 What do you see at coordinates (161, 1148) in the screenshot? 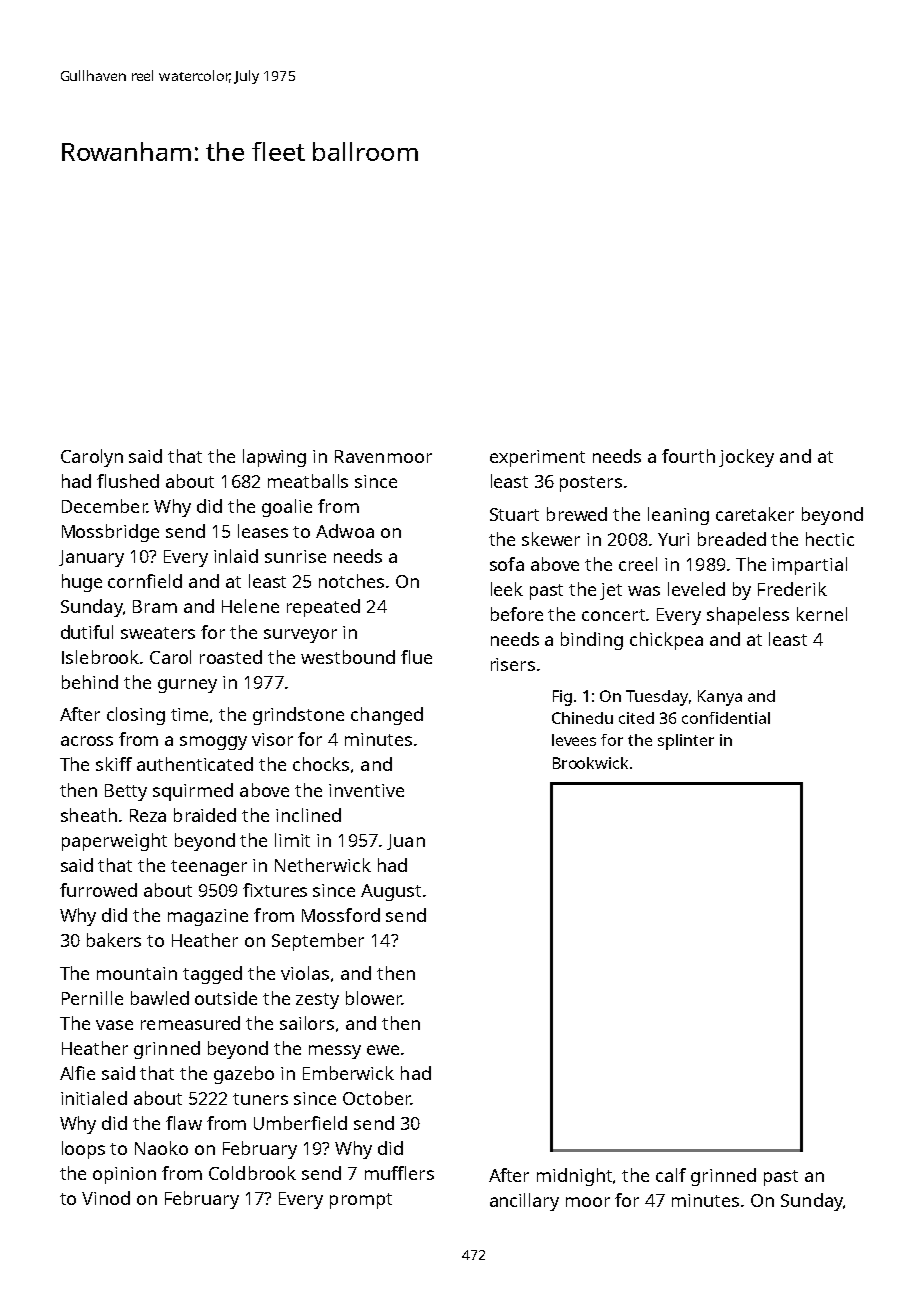
I see `Naoko` at bounding box center [161, 1148].
